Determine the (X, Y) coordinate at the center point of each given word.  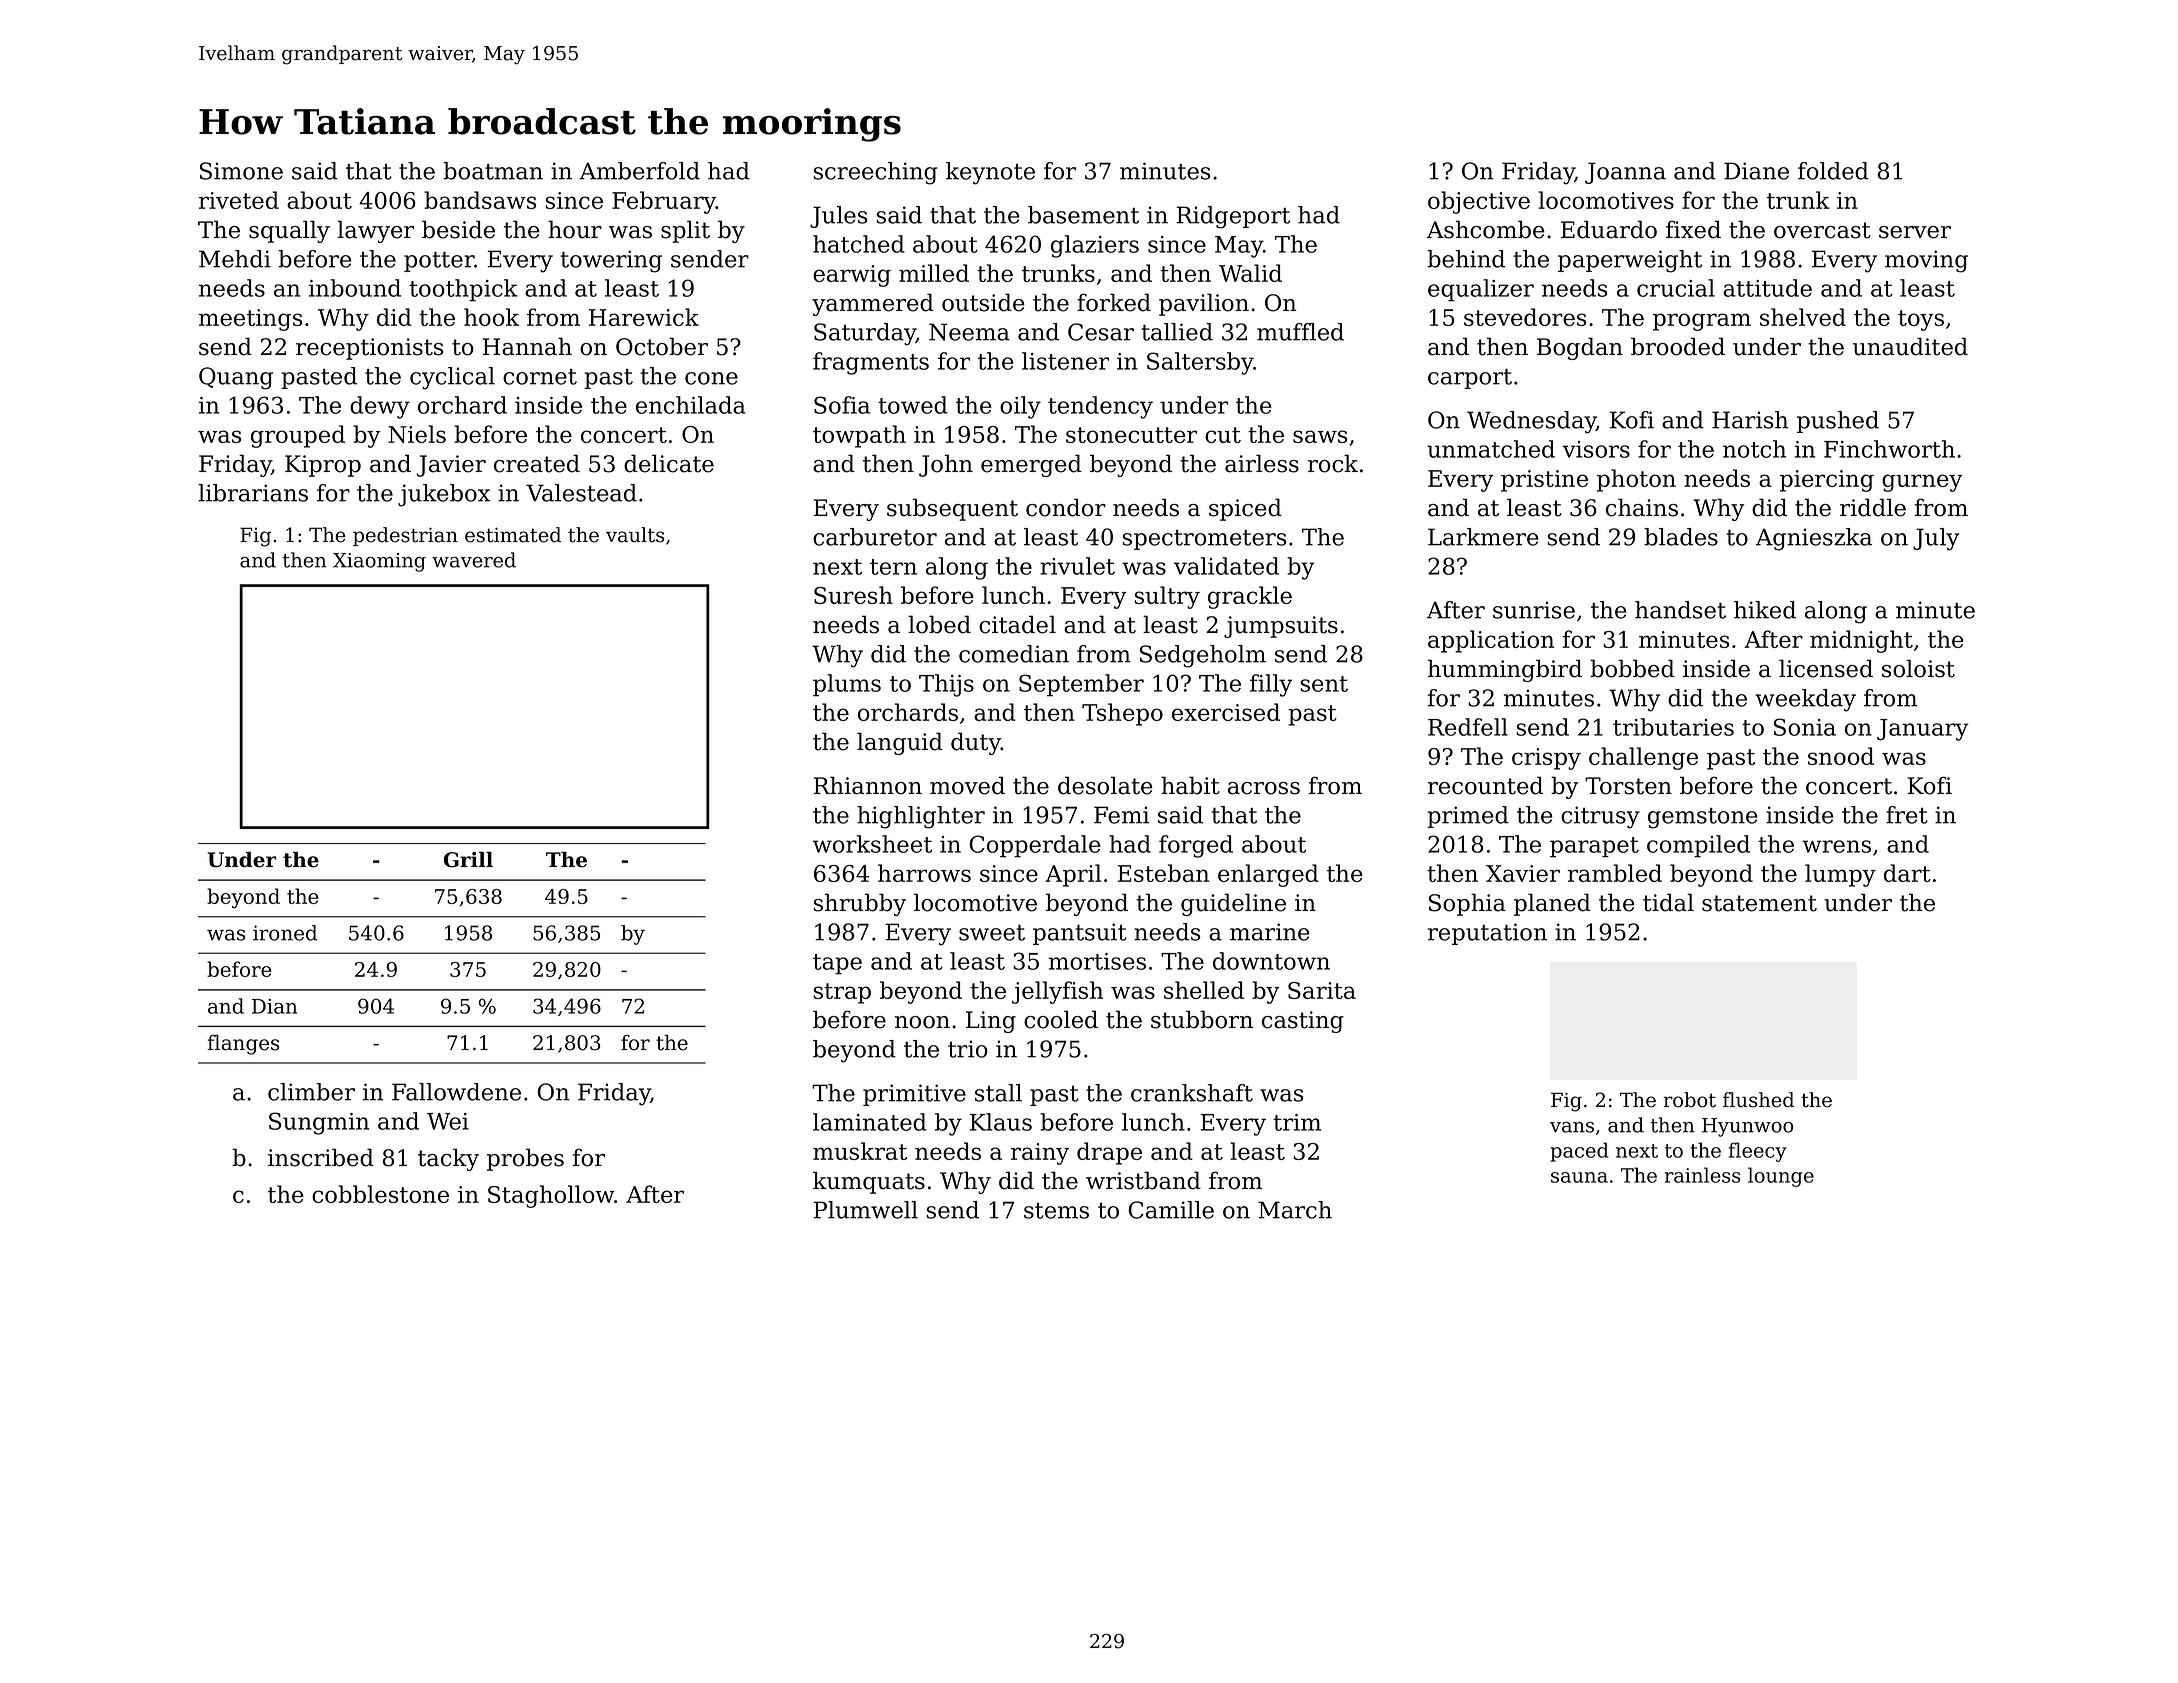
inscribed (321, 1157)
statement (1759, 903)
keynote (990, 173)
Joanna (1625, 173)
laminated (870, 1122)
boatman (493, 171)
